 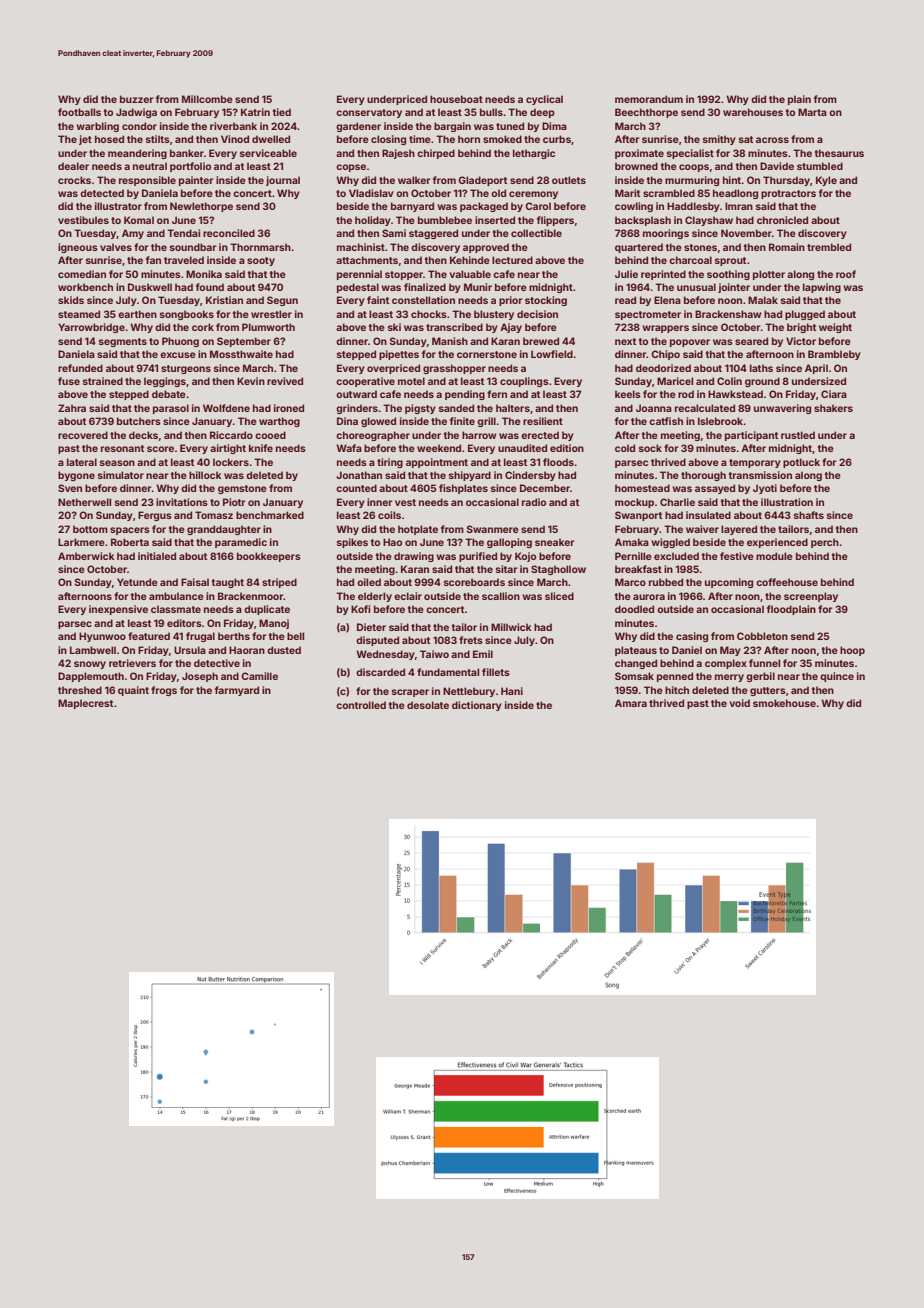 I want to click on excuse, so click(x=178, y=355).
